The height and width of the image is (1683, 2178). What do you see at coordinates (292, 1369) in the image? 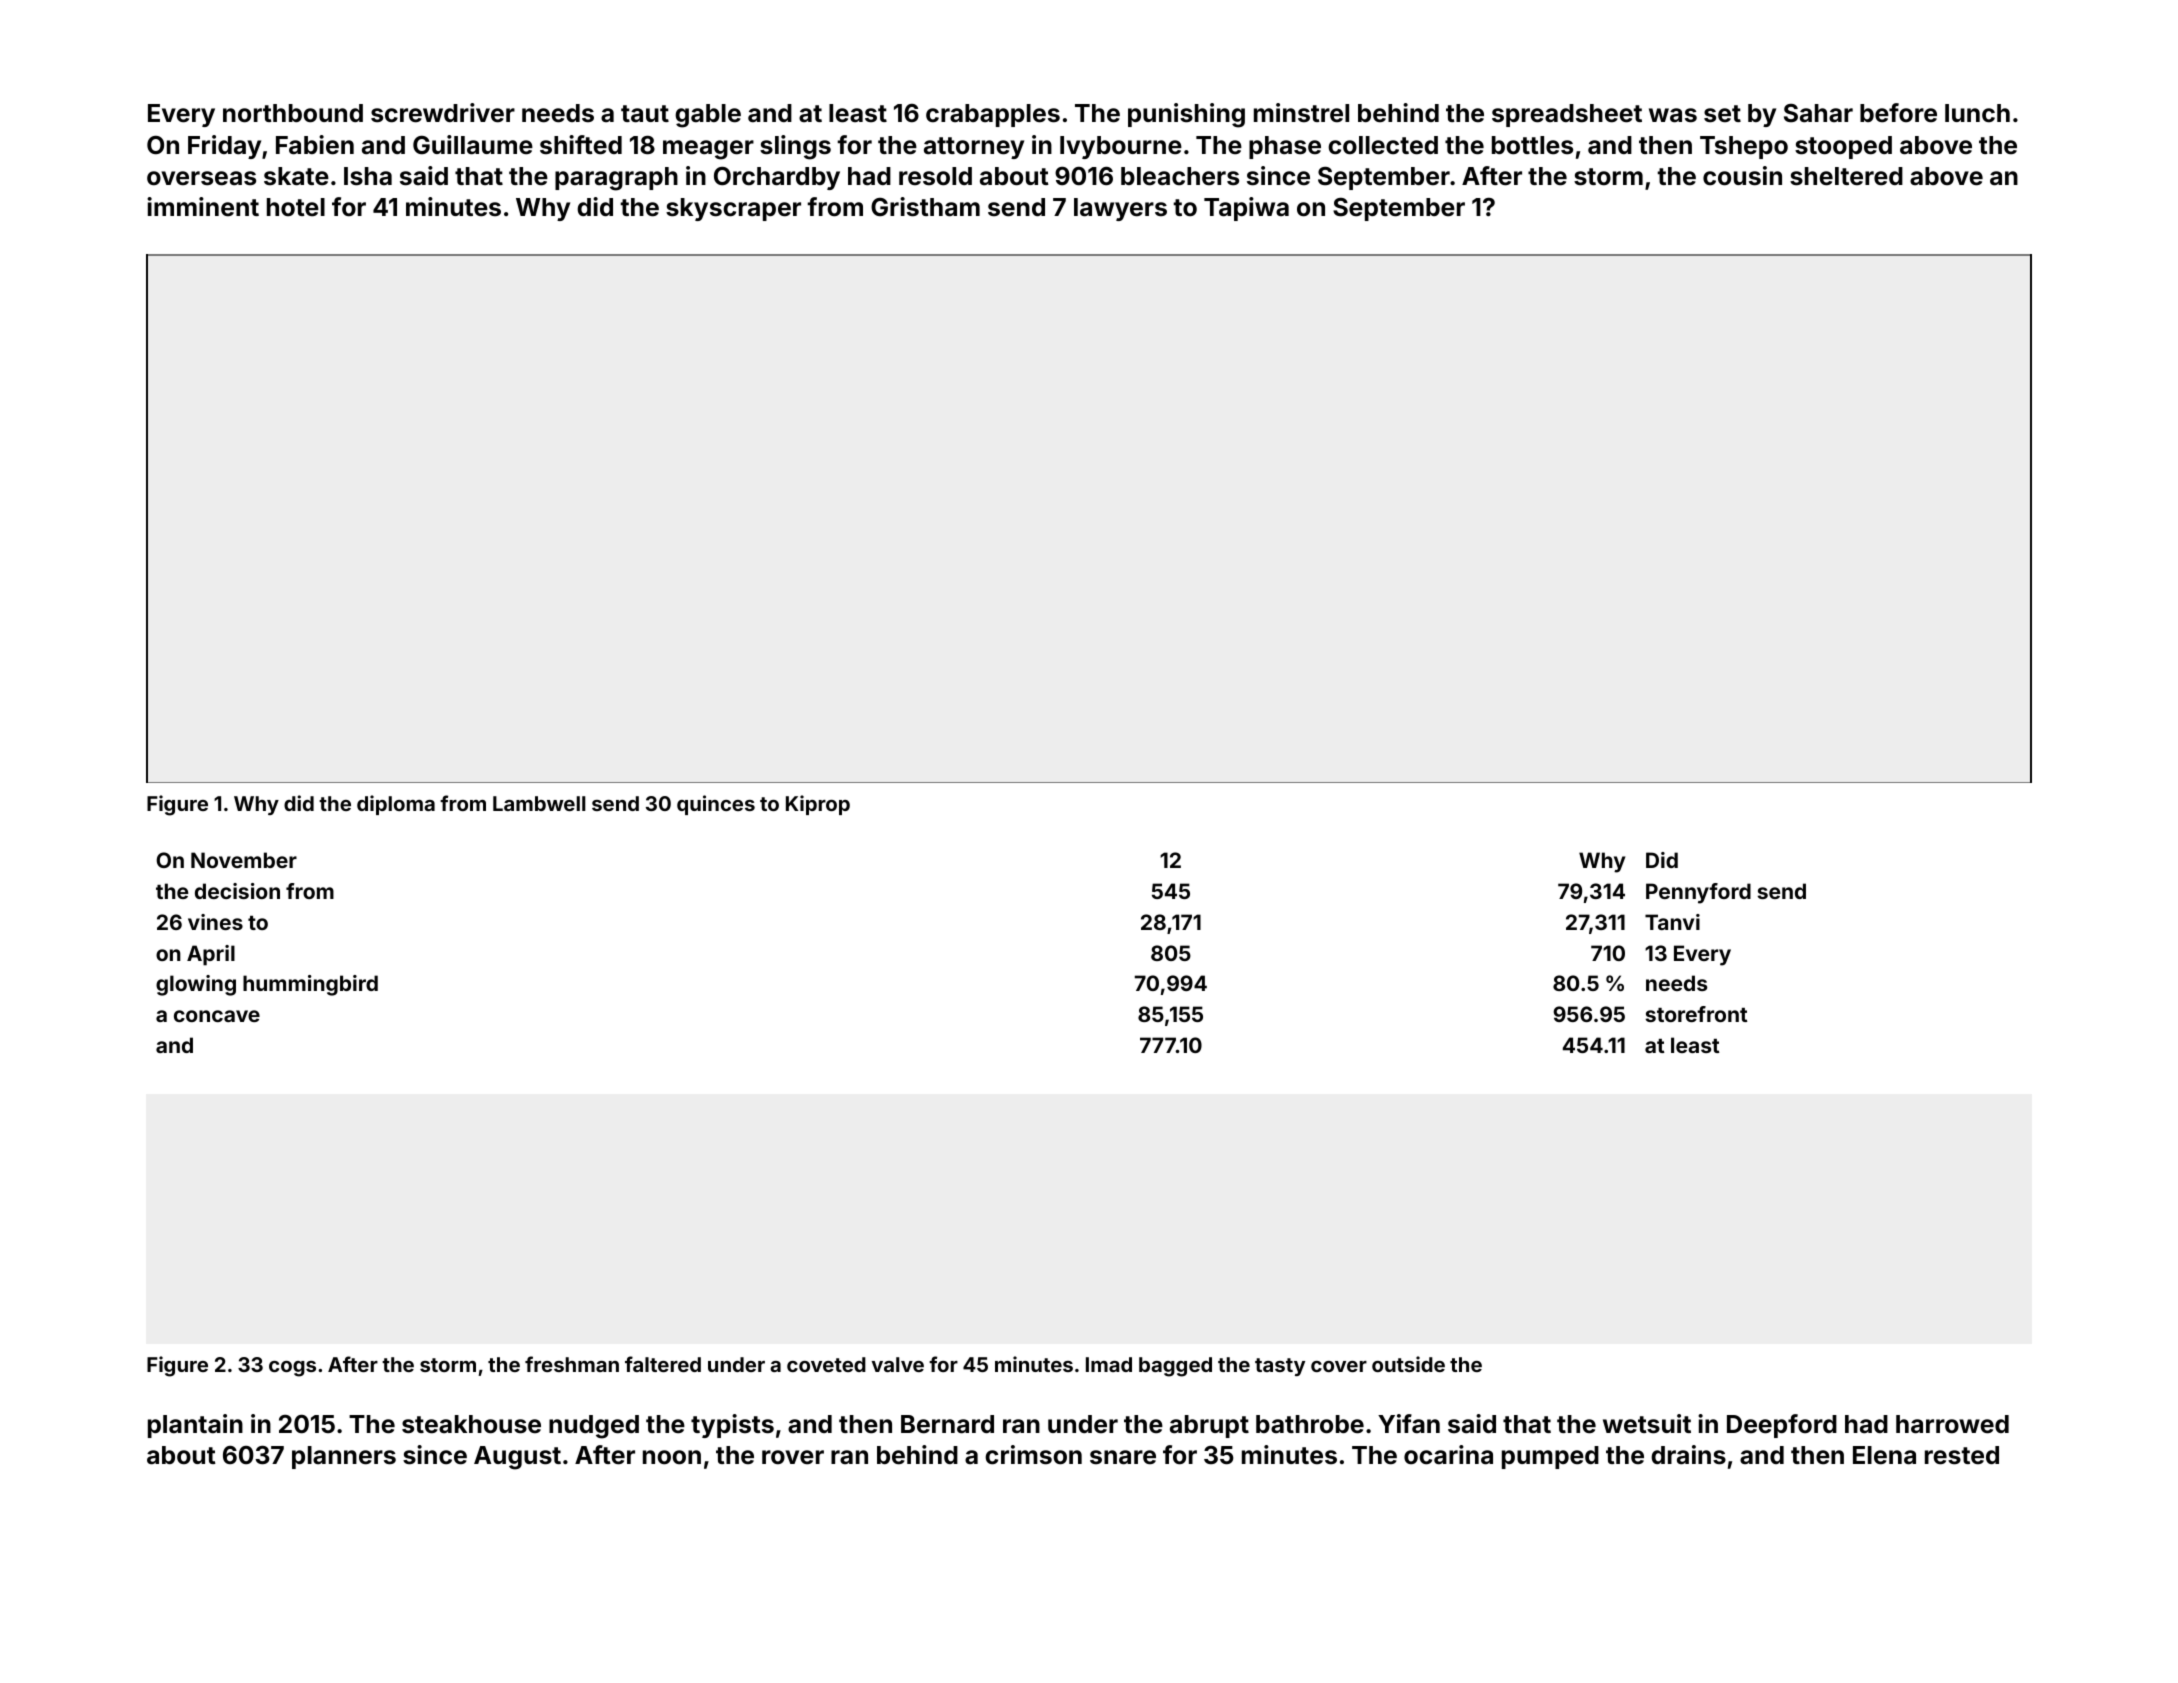
I see `cogs` at bounding box center [292, 1369].
